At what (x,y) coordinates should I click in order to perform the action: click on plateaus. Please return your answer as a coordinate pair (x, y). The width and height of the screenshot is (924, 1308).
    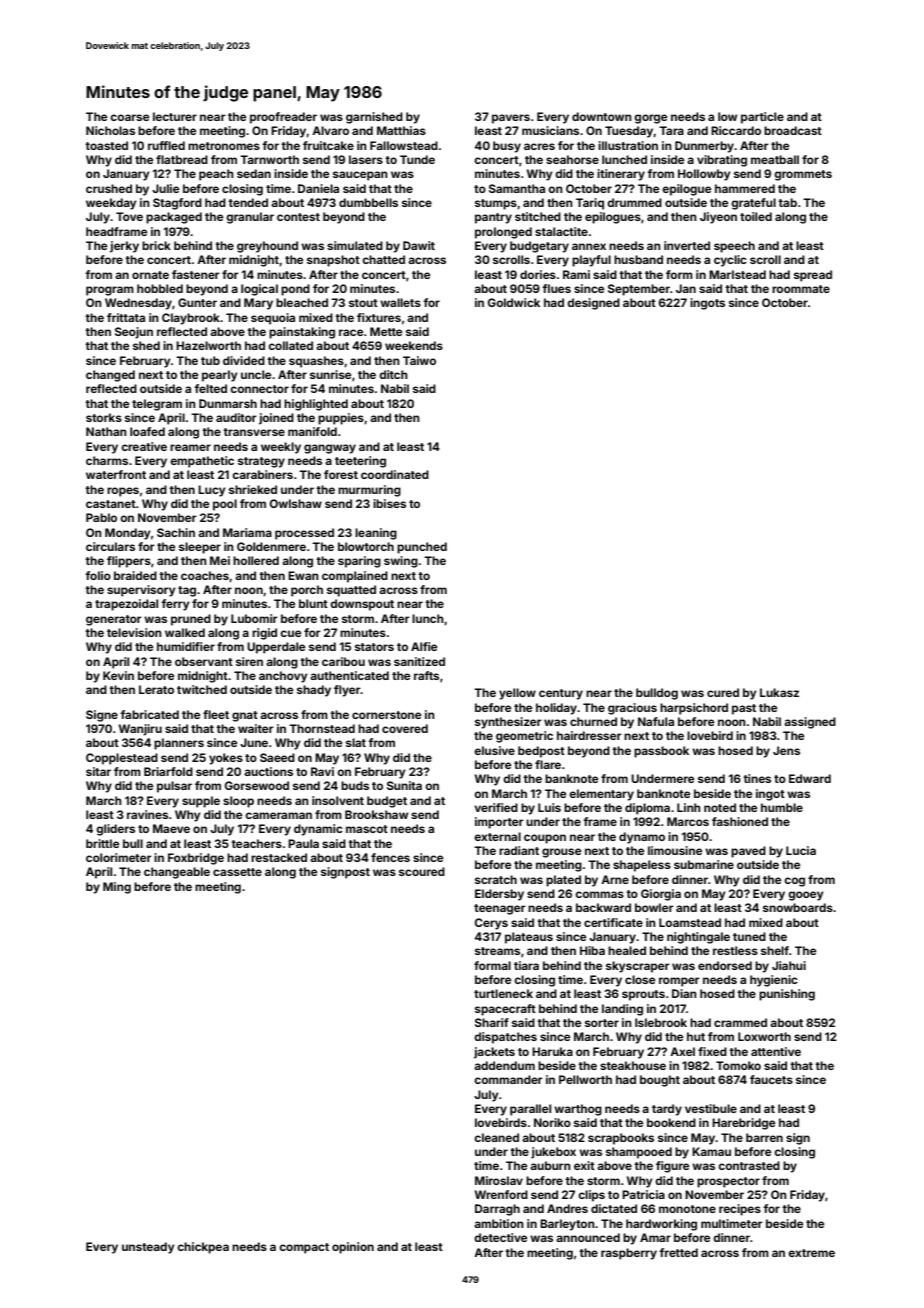
    Looking at the image, I should click on (529, 938).
